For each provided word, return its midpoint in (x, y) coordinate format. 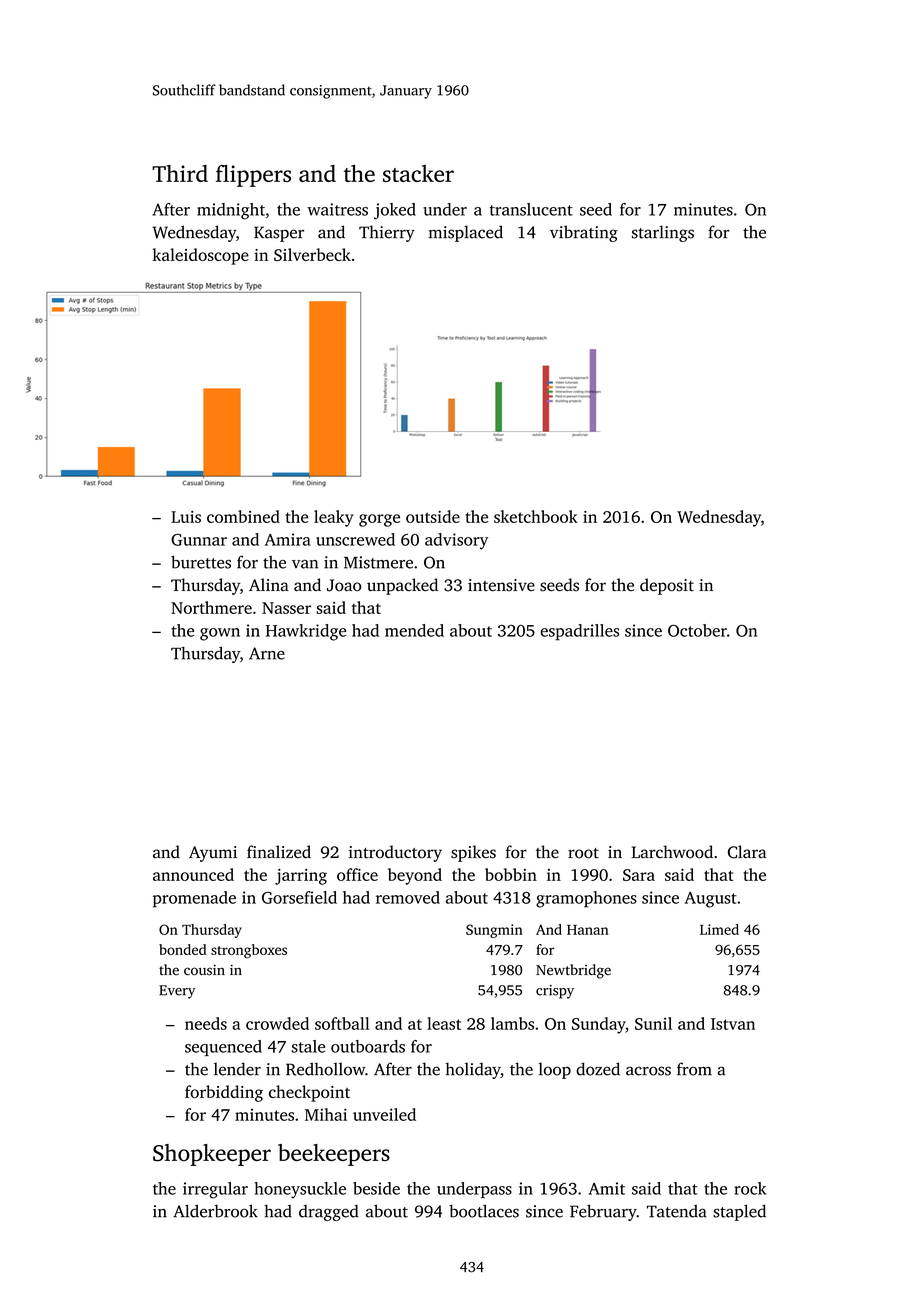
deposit (667, 586)
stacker (418, 173)
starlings (663, 233)
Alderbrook (215, 1211)
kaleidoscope (201, 256)
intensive (501, 585)
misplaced (466, 233)
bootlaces (484, 1211)
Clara (747, 852)
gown (220, 634)
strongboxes (249, 951)
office (357, 874)
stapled (739, 1212)
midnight (231, 211)
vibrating (584, 233)
